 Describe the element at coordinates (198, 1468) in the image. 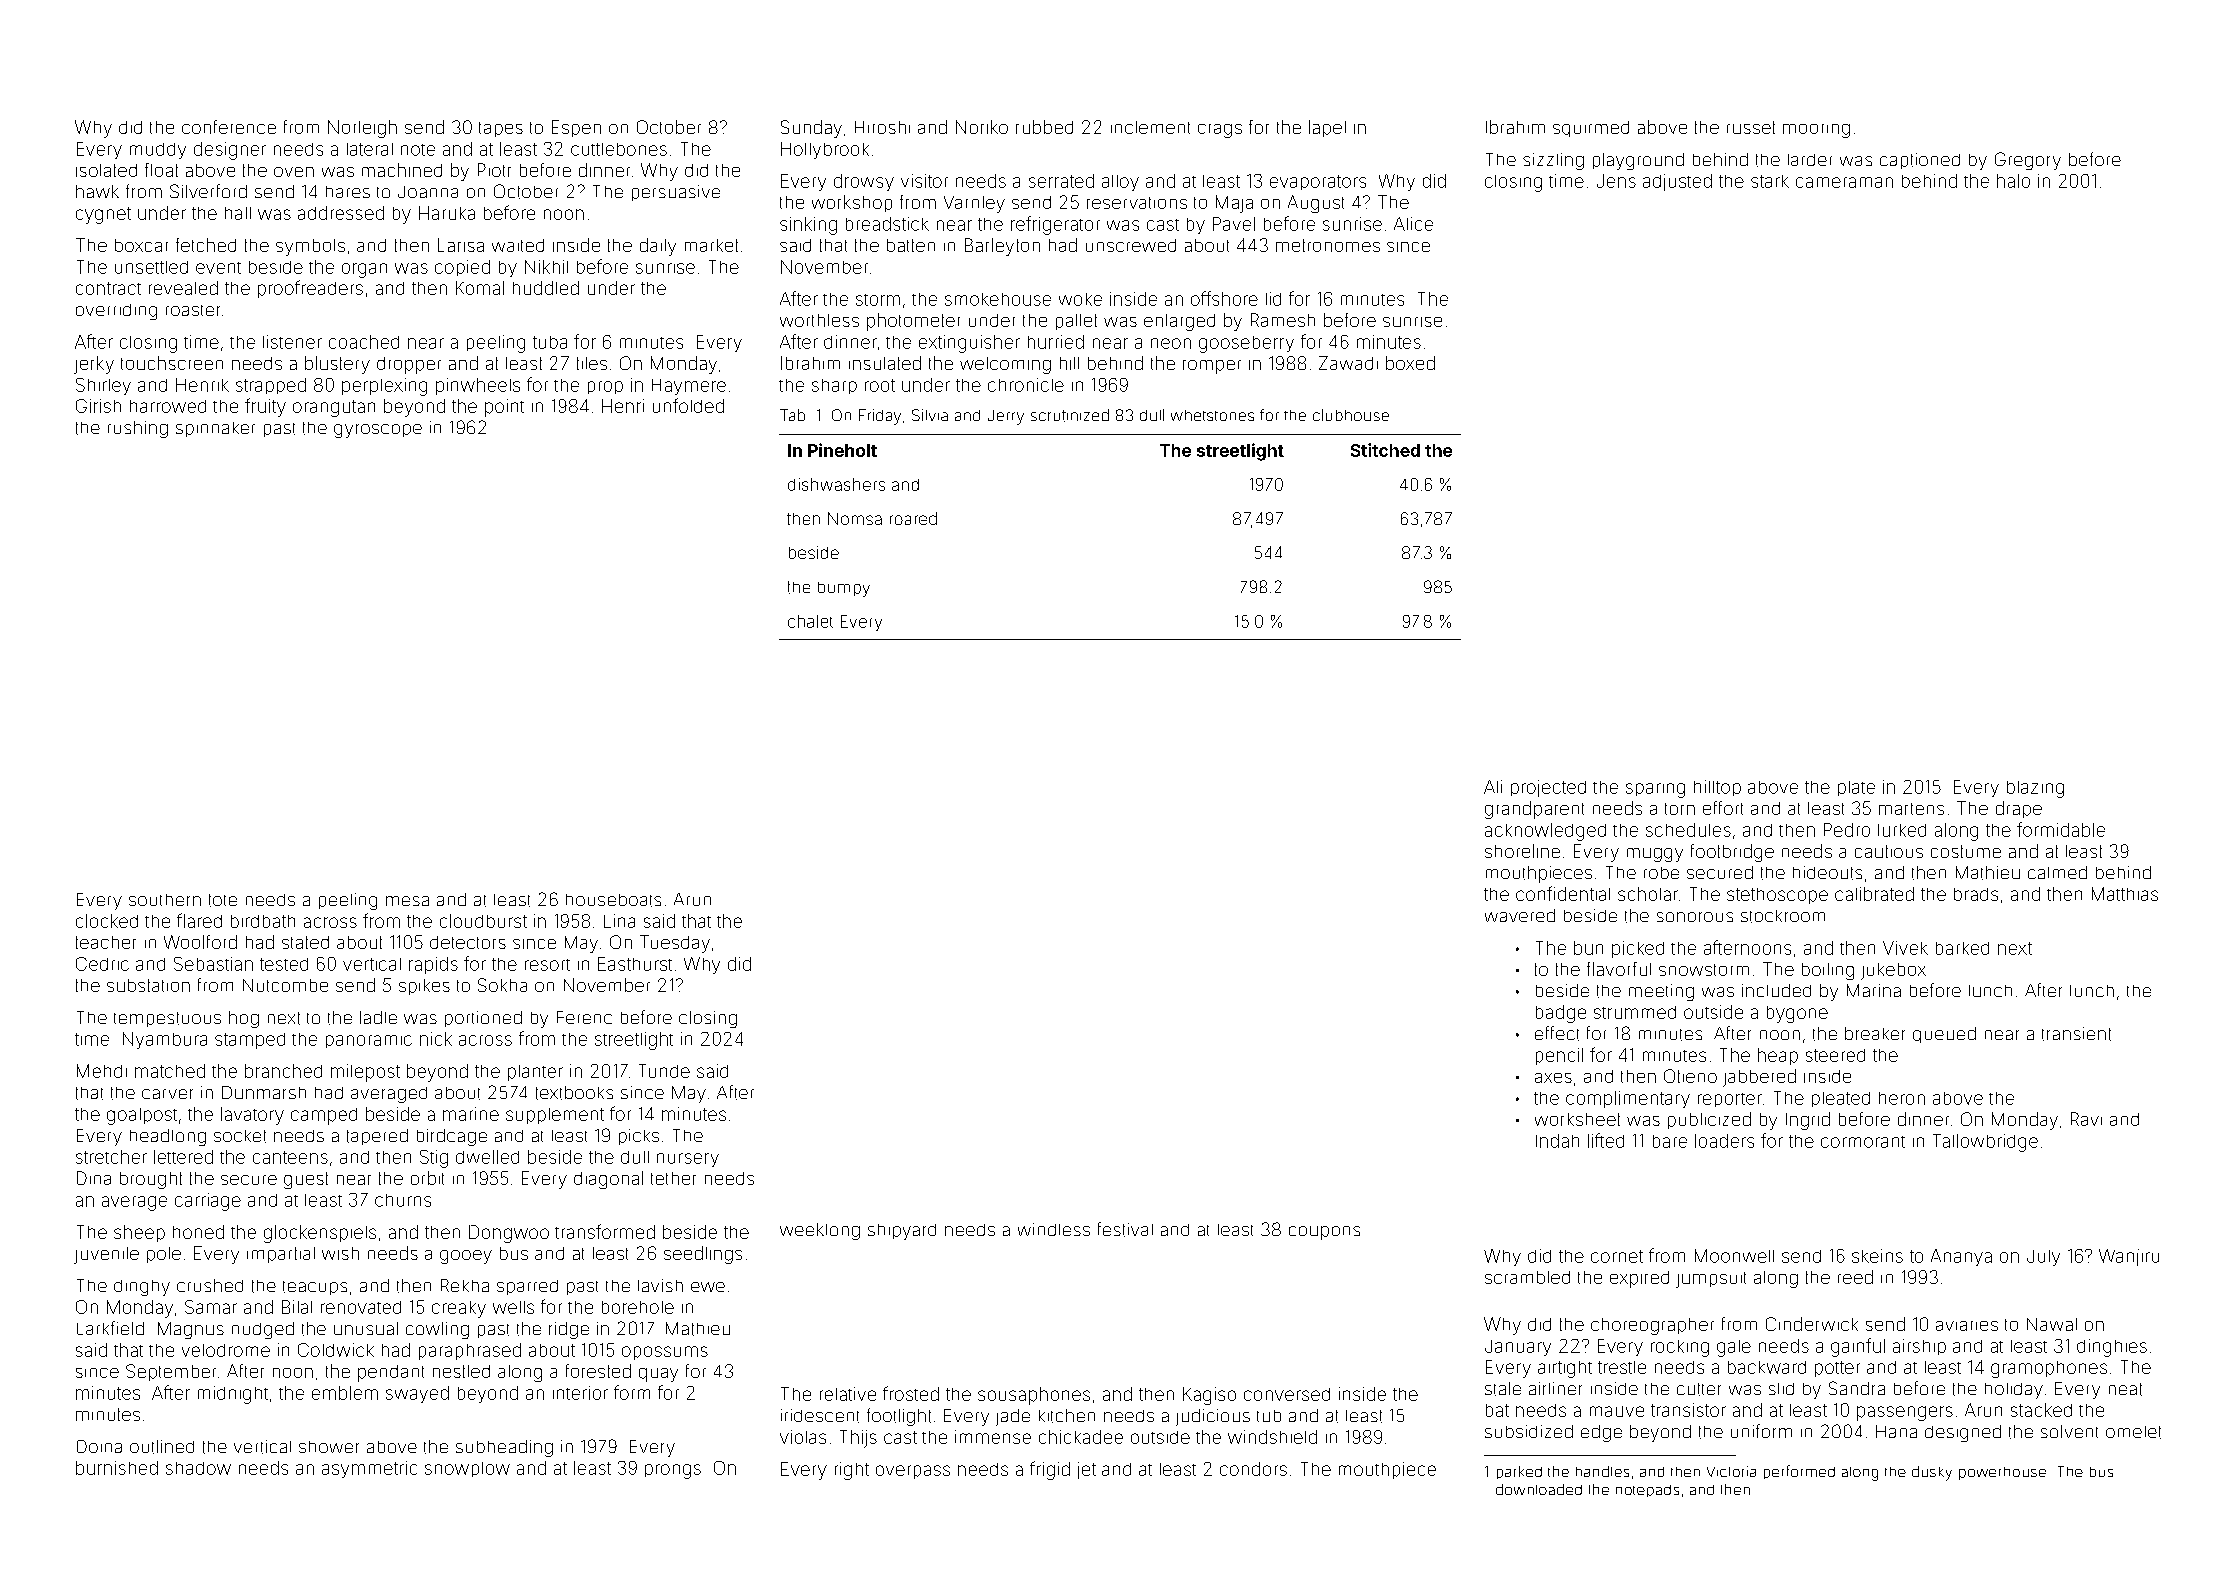

I see `shadow` at that location.
